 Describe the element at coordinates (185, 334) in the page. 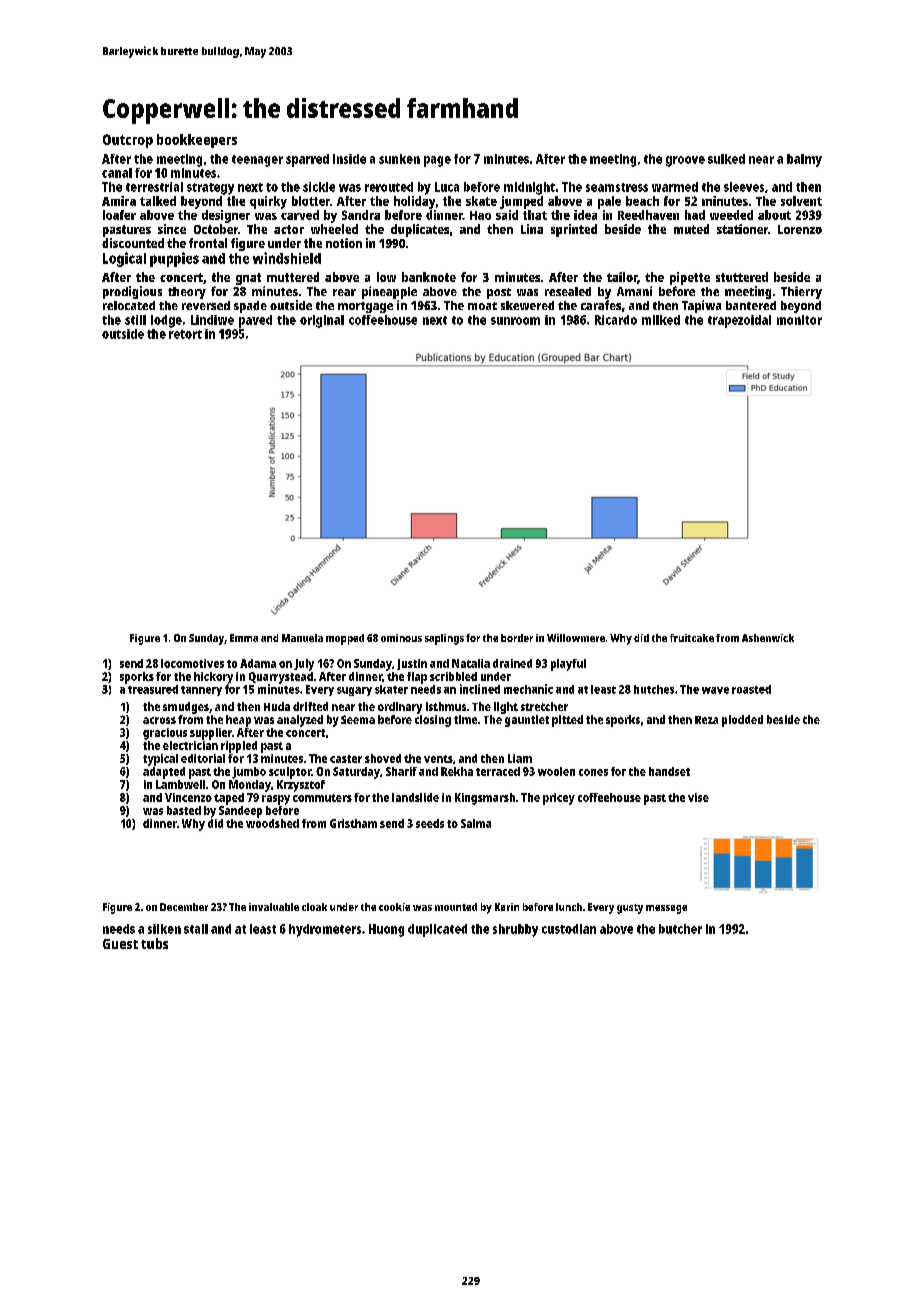

I see `retort` at that location.
